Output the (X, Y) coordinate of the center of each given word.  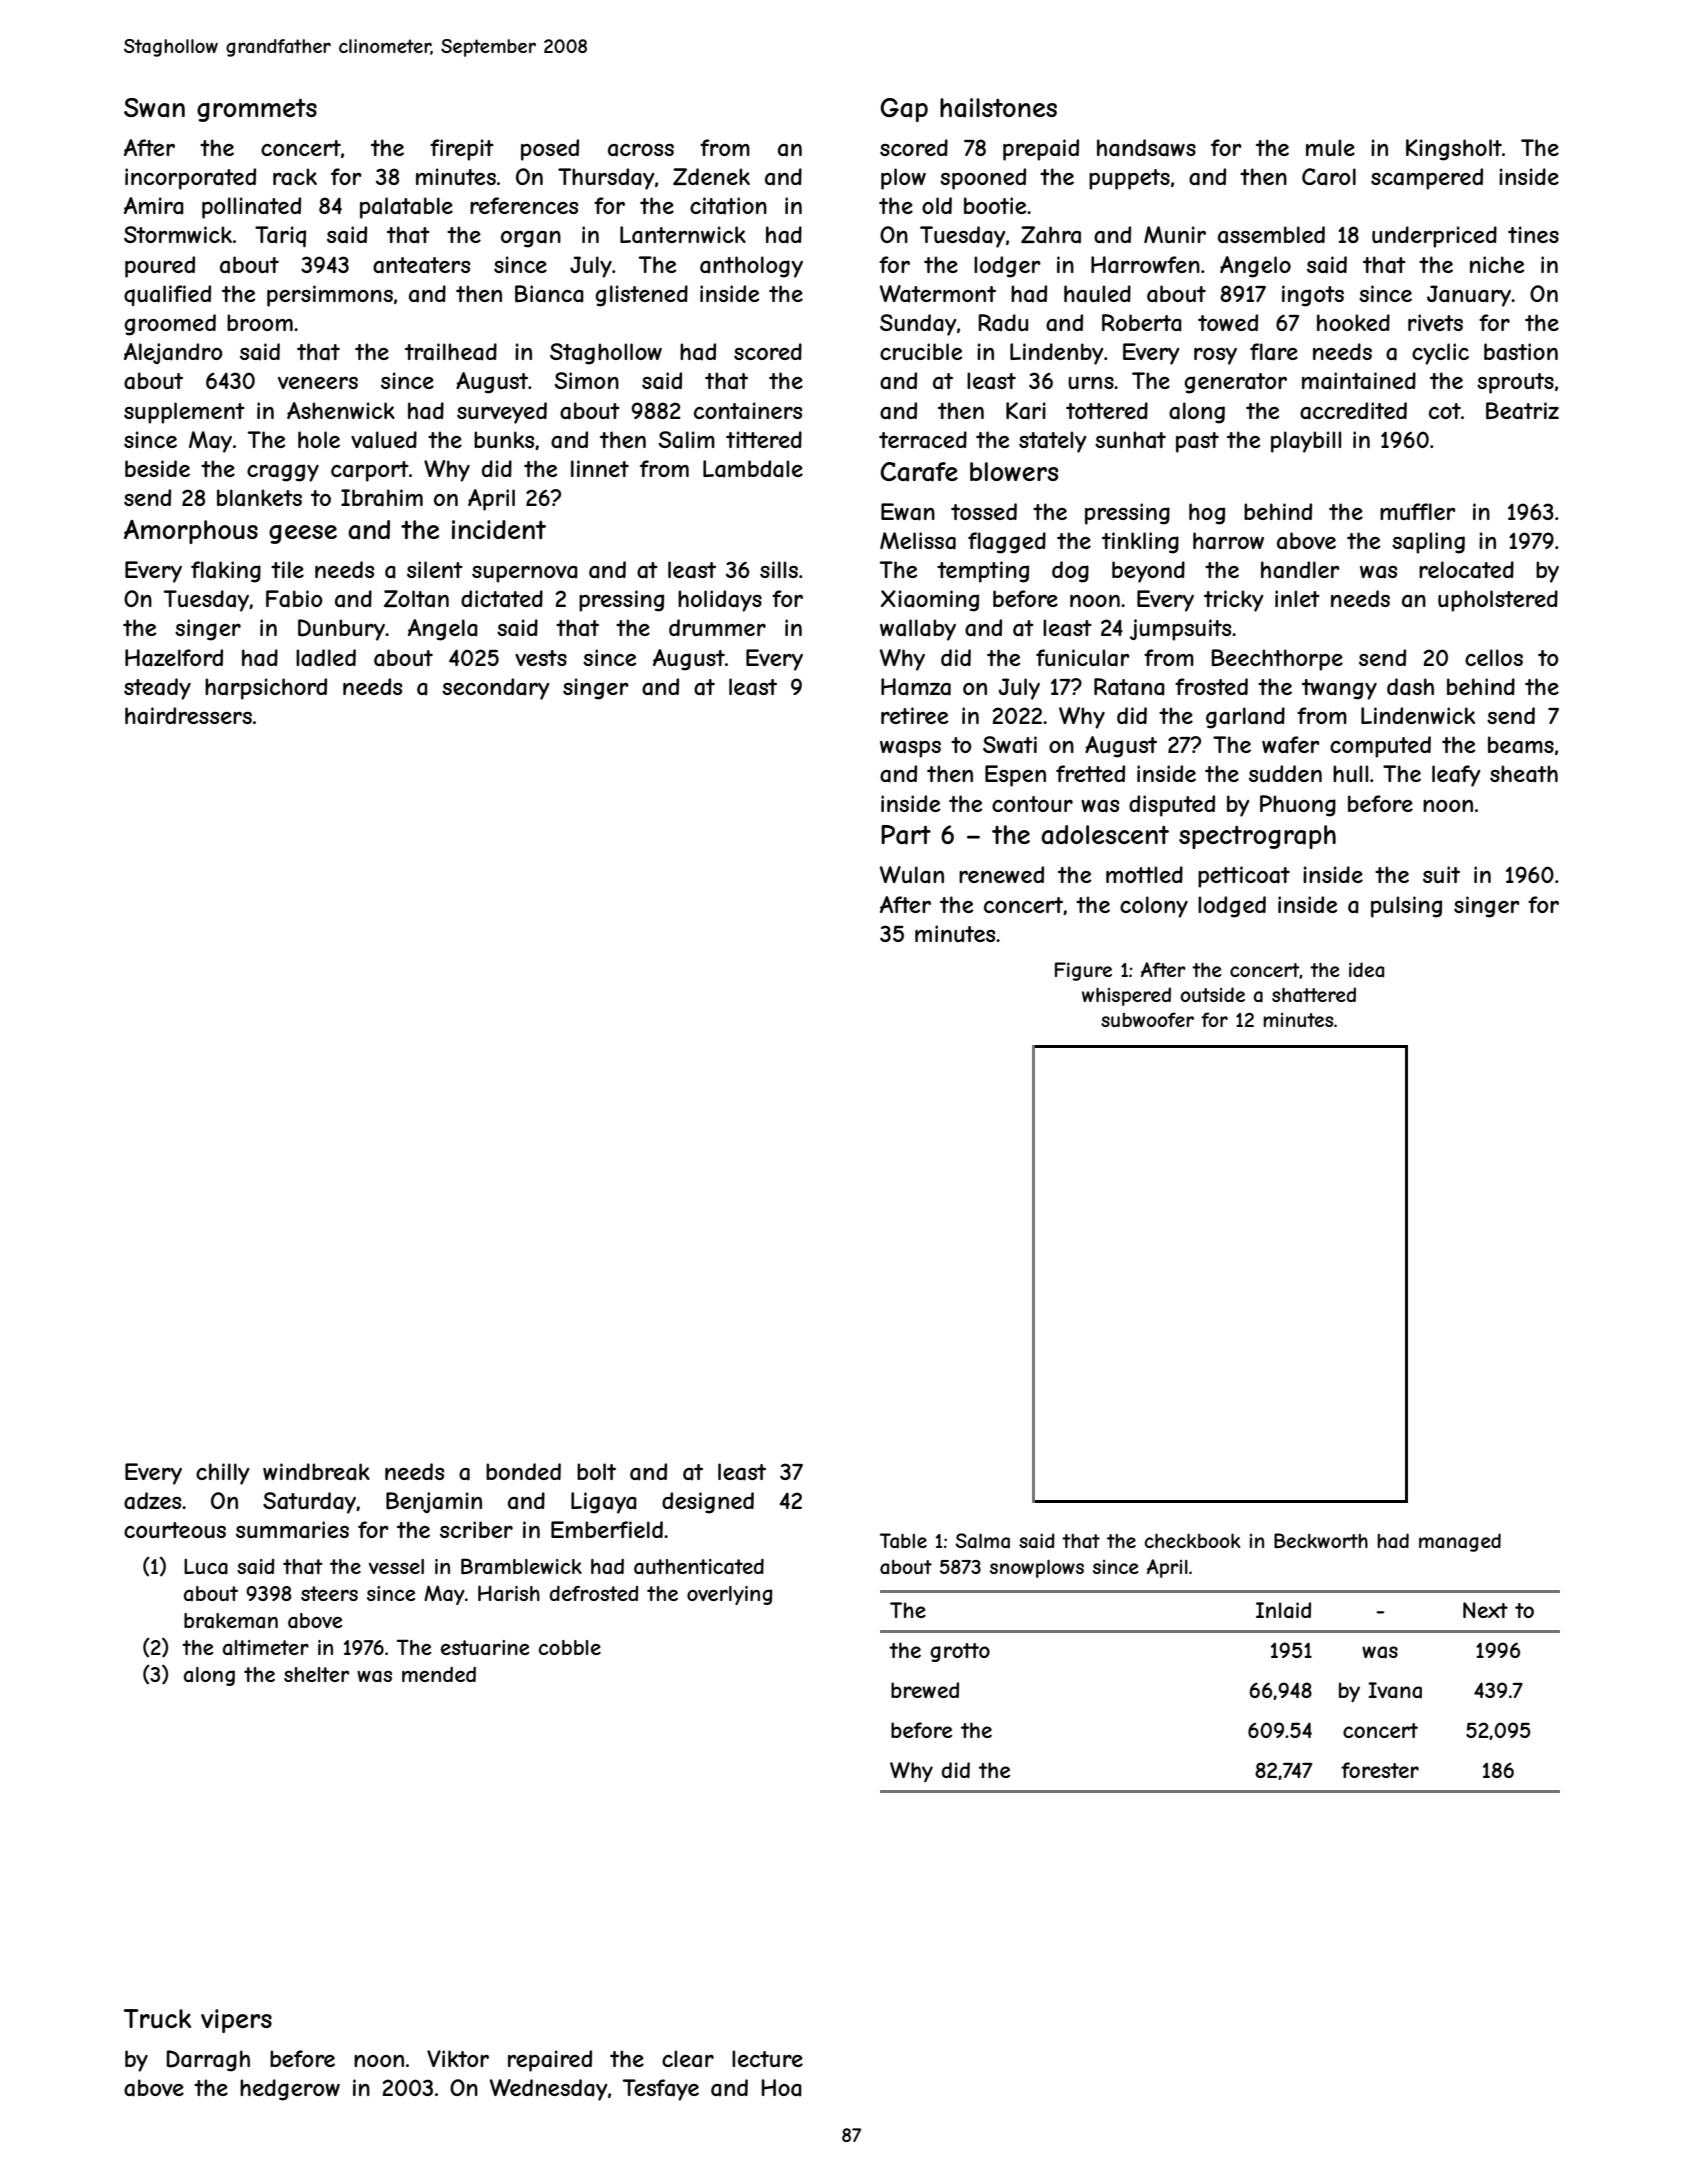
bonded (523, 1471)
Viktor (458, 2058)
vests (541, 658)
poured (160, 267)
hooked (1353, 322)
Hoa (782, 2088)
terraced (923, 440)
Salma (982, 1541)
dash (1410, 687)
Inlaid (1283, 1610)
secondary (495, 689)
